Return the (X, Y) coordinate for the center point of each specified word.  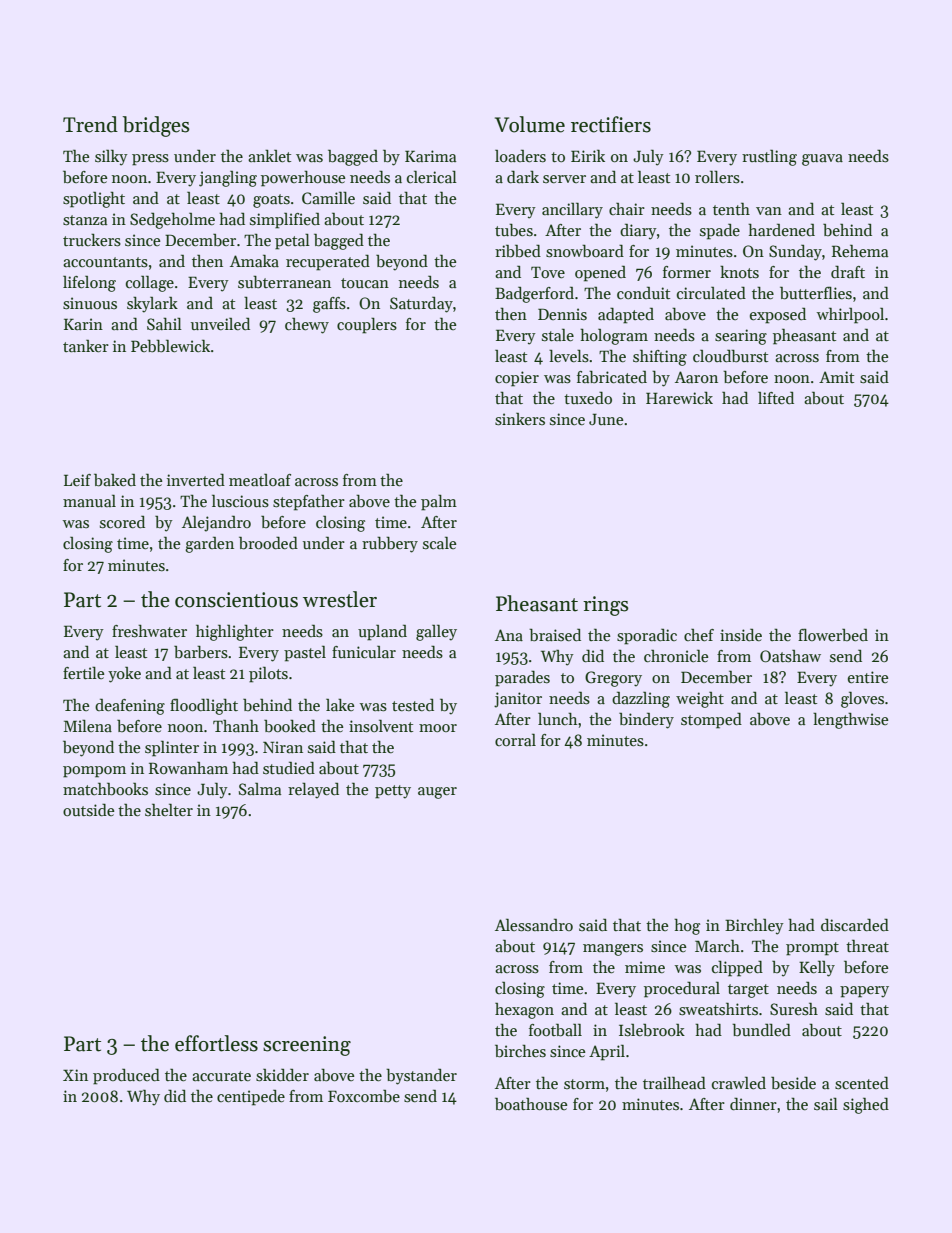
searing (741, 337)
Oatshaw (790, 656)
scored (122, 521)
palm (439, 502)
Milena (88, 725)
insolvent (381, 726)
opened (600, 273)
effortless (216, 1043)
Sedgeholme (172, 220)
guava (822, 160)
